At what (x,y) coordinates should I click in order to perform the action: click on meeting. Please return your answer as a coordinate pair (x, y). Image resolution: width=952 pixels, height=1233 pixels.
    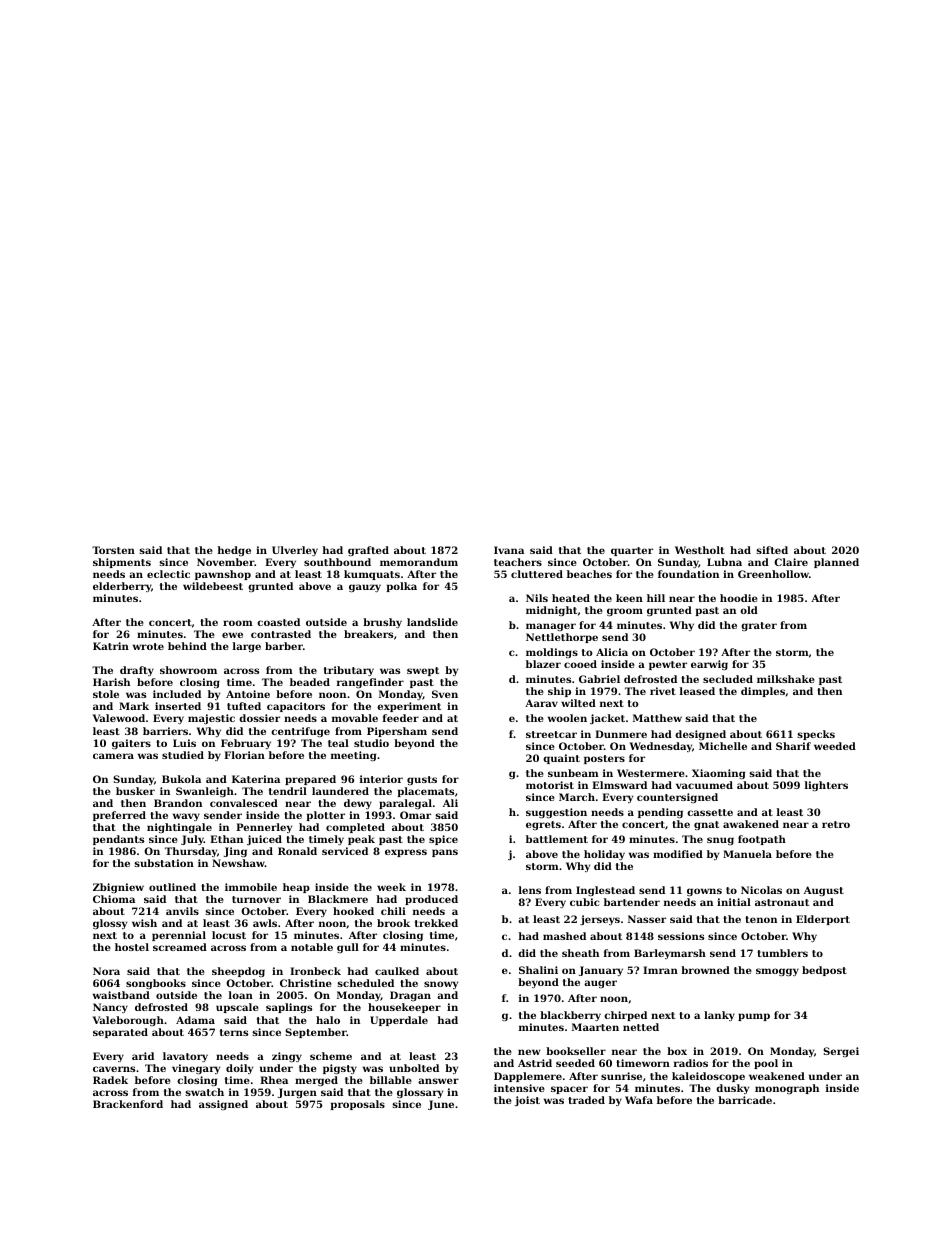
    Looking at the image, I should click on (353, 756).
